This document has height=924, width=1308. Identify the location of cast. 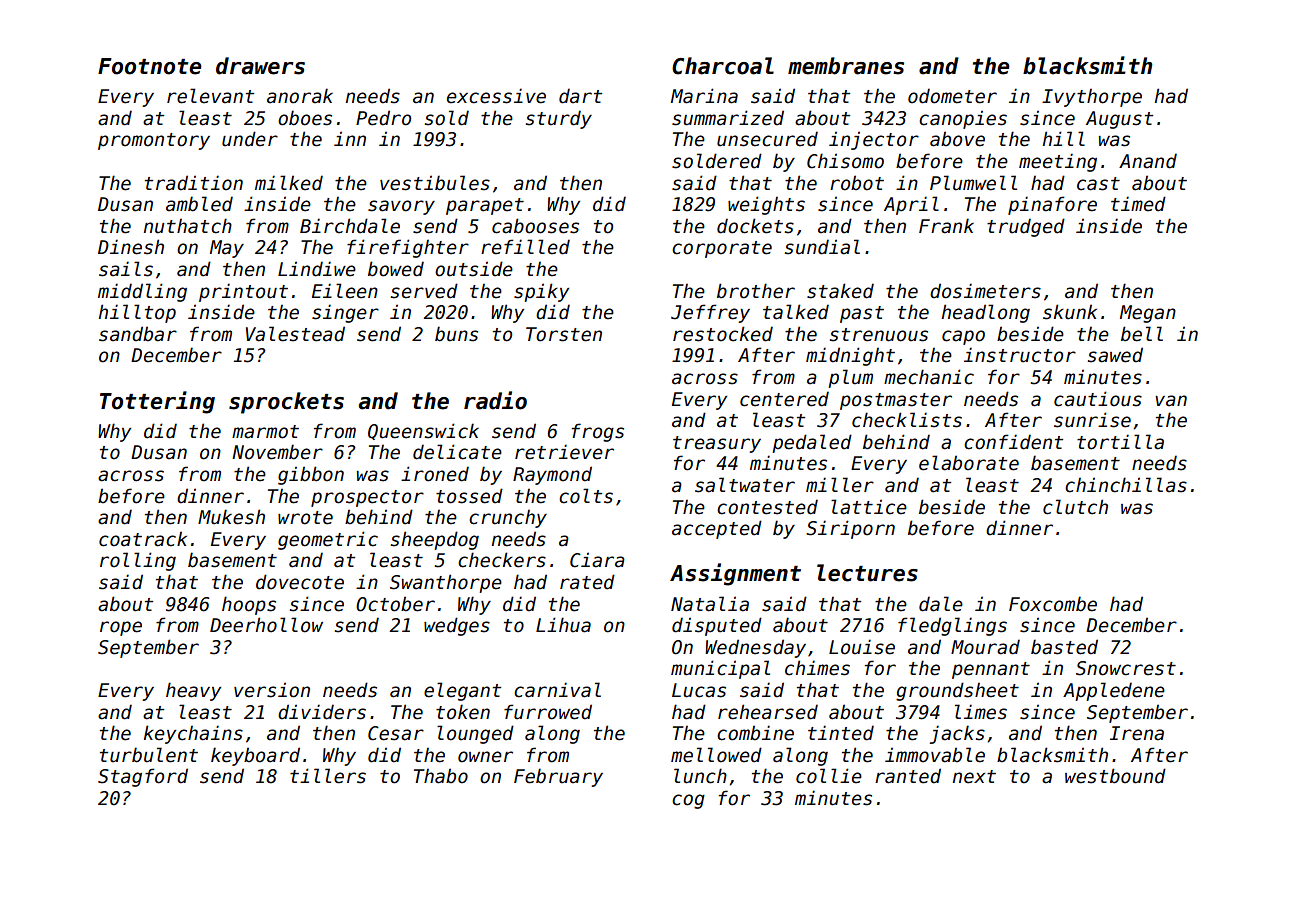
(1098, 184).
